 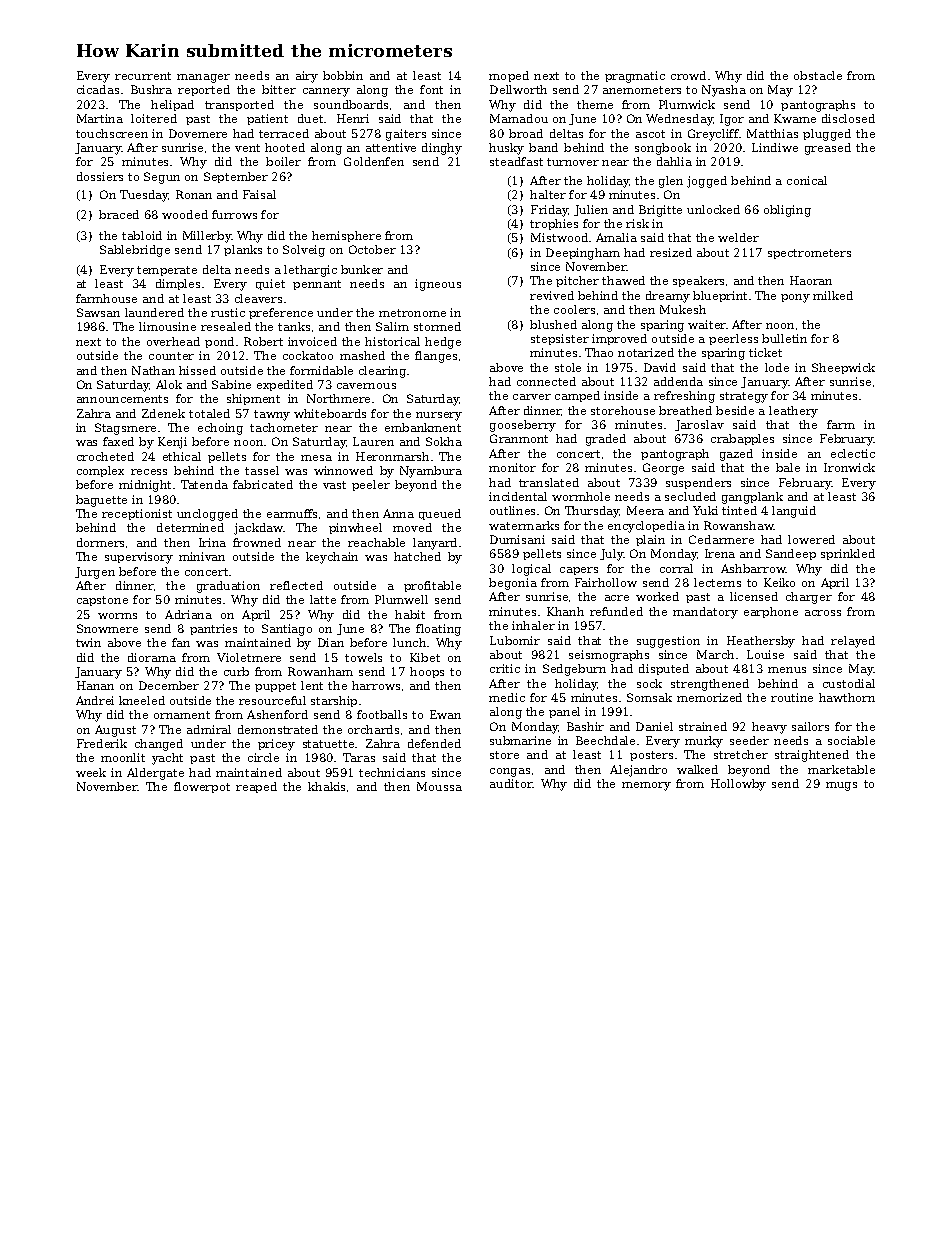 What do you see at coordinates (143, 76) in the image?
I see `recurrent` at bounding box center [143, 76].
